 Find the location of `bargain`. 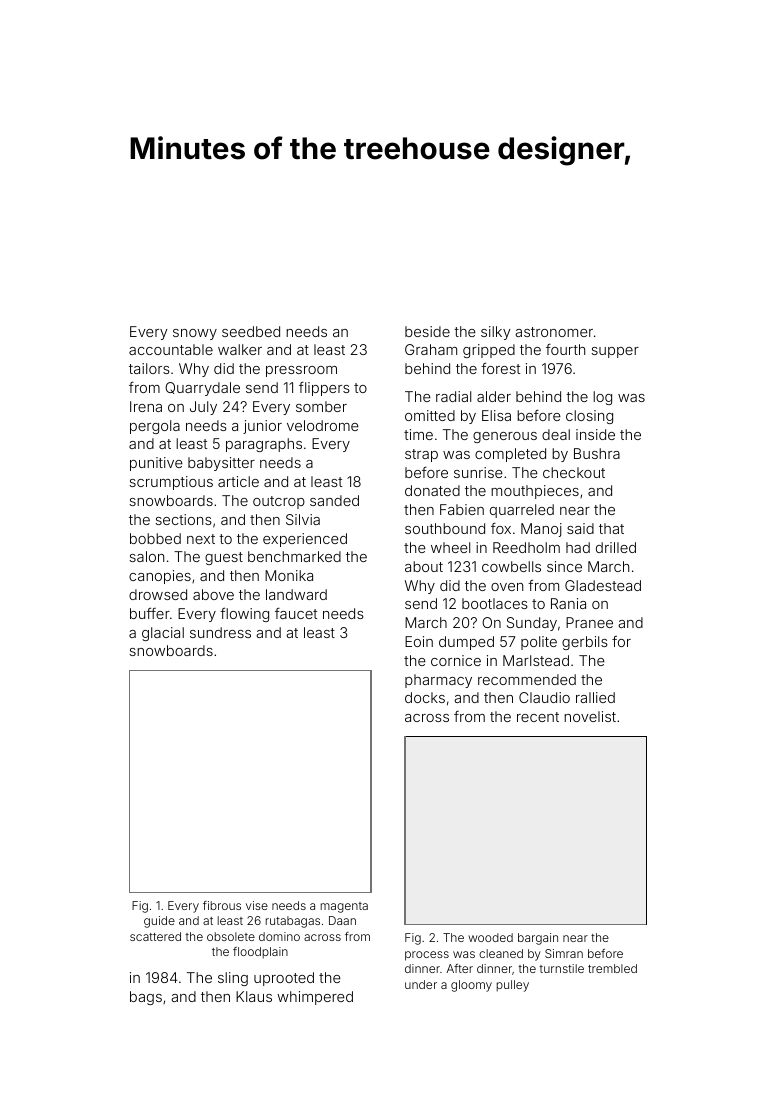

bargain is located at coordinates (538, 939).
